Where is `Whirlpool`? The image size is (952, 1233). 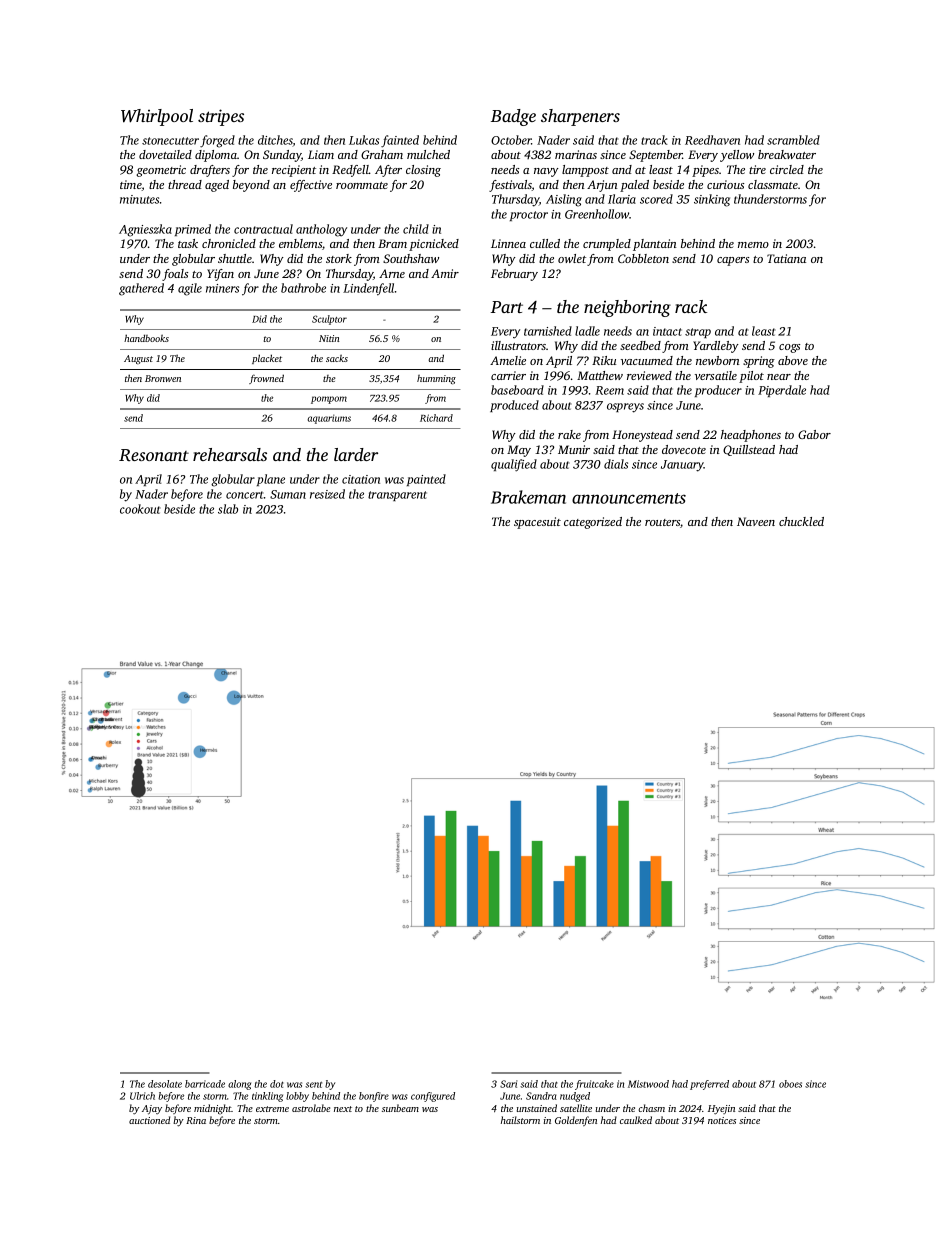
Whirlpool is located at coordinates (157, 117).
